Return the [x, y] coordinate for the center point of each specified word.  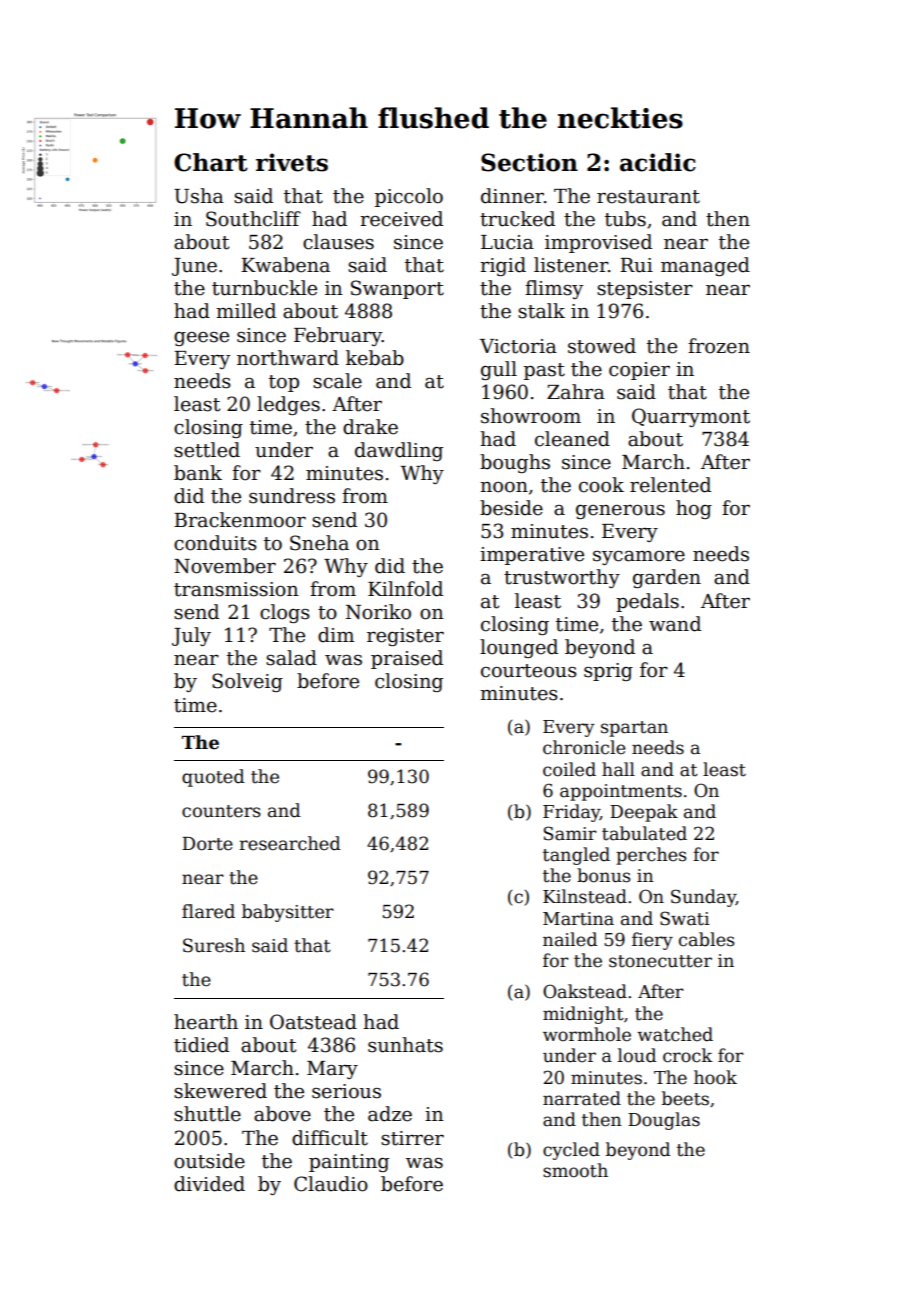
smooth [575, 1170]
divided [209, 1184]
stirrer [412, 1138]
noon [504, 487]
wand [675, 624]
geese [201, 339]
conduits [215, 543]
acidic [658, 162]
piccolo [409, 197]
